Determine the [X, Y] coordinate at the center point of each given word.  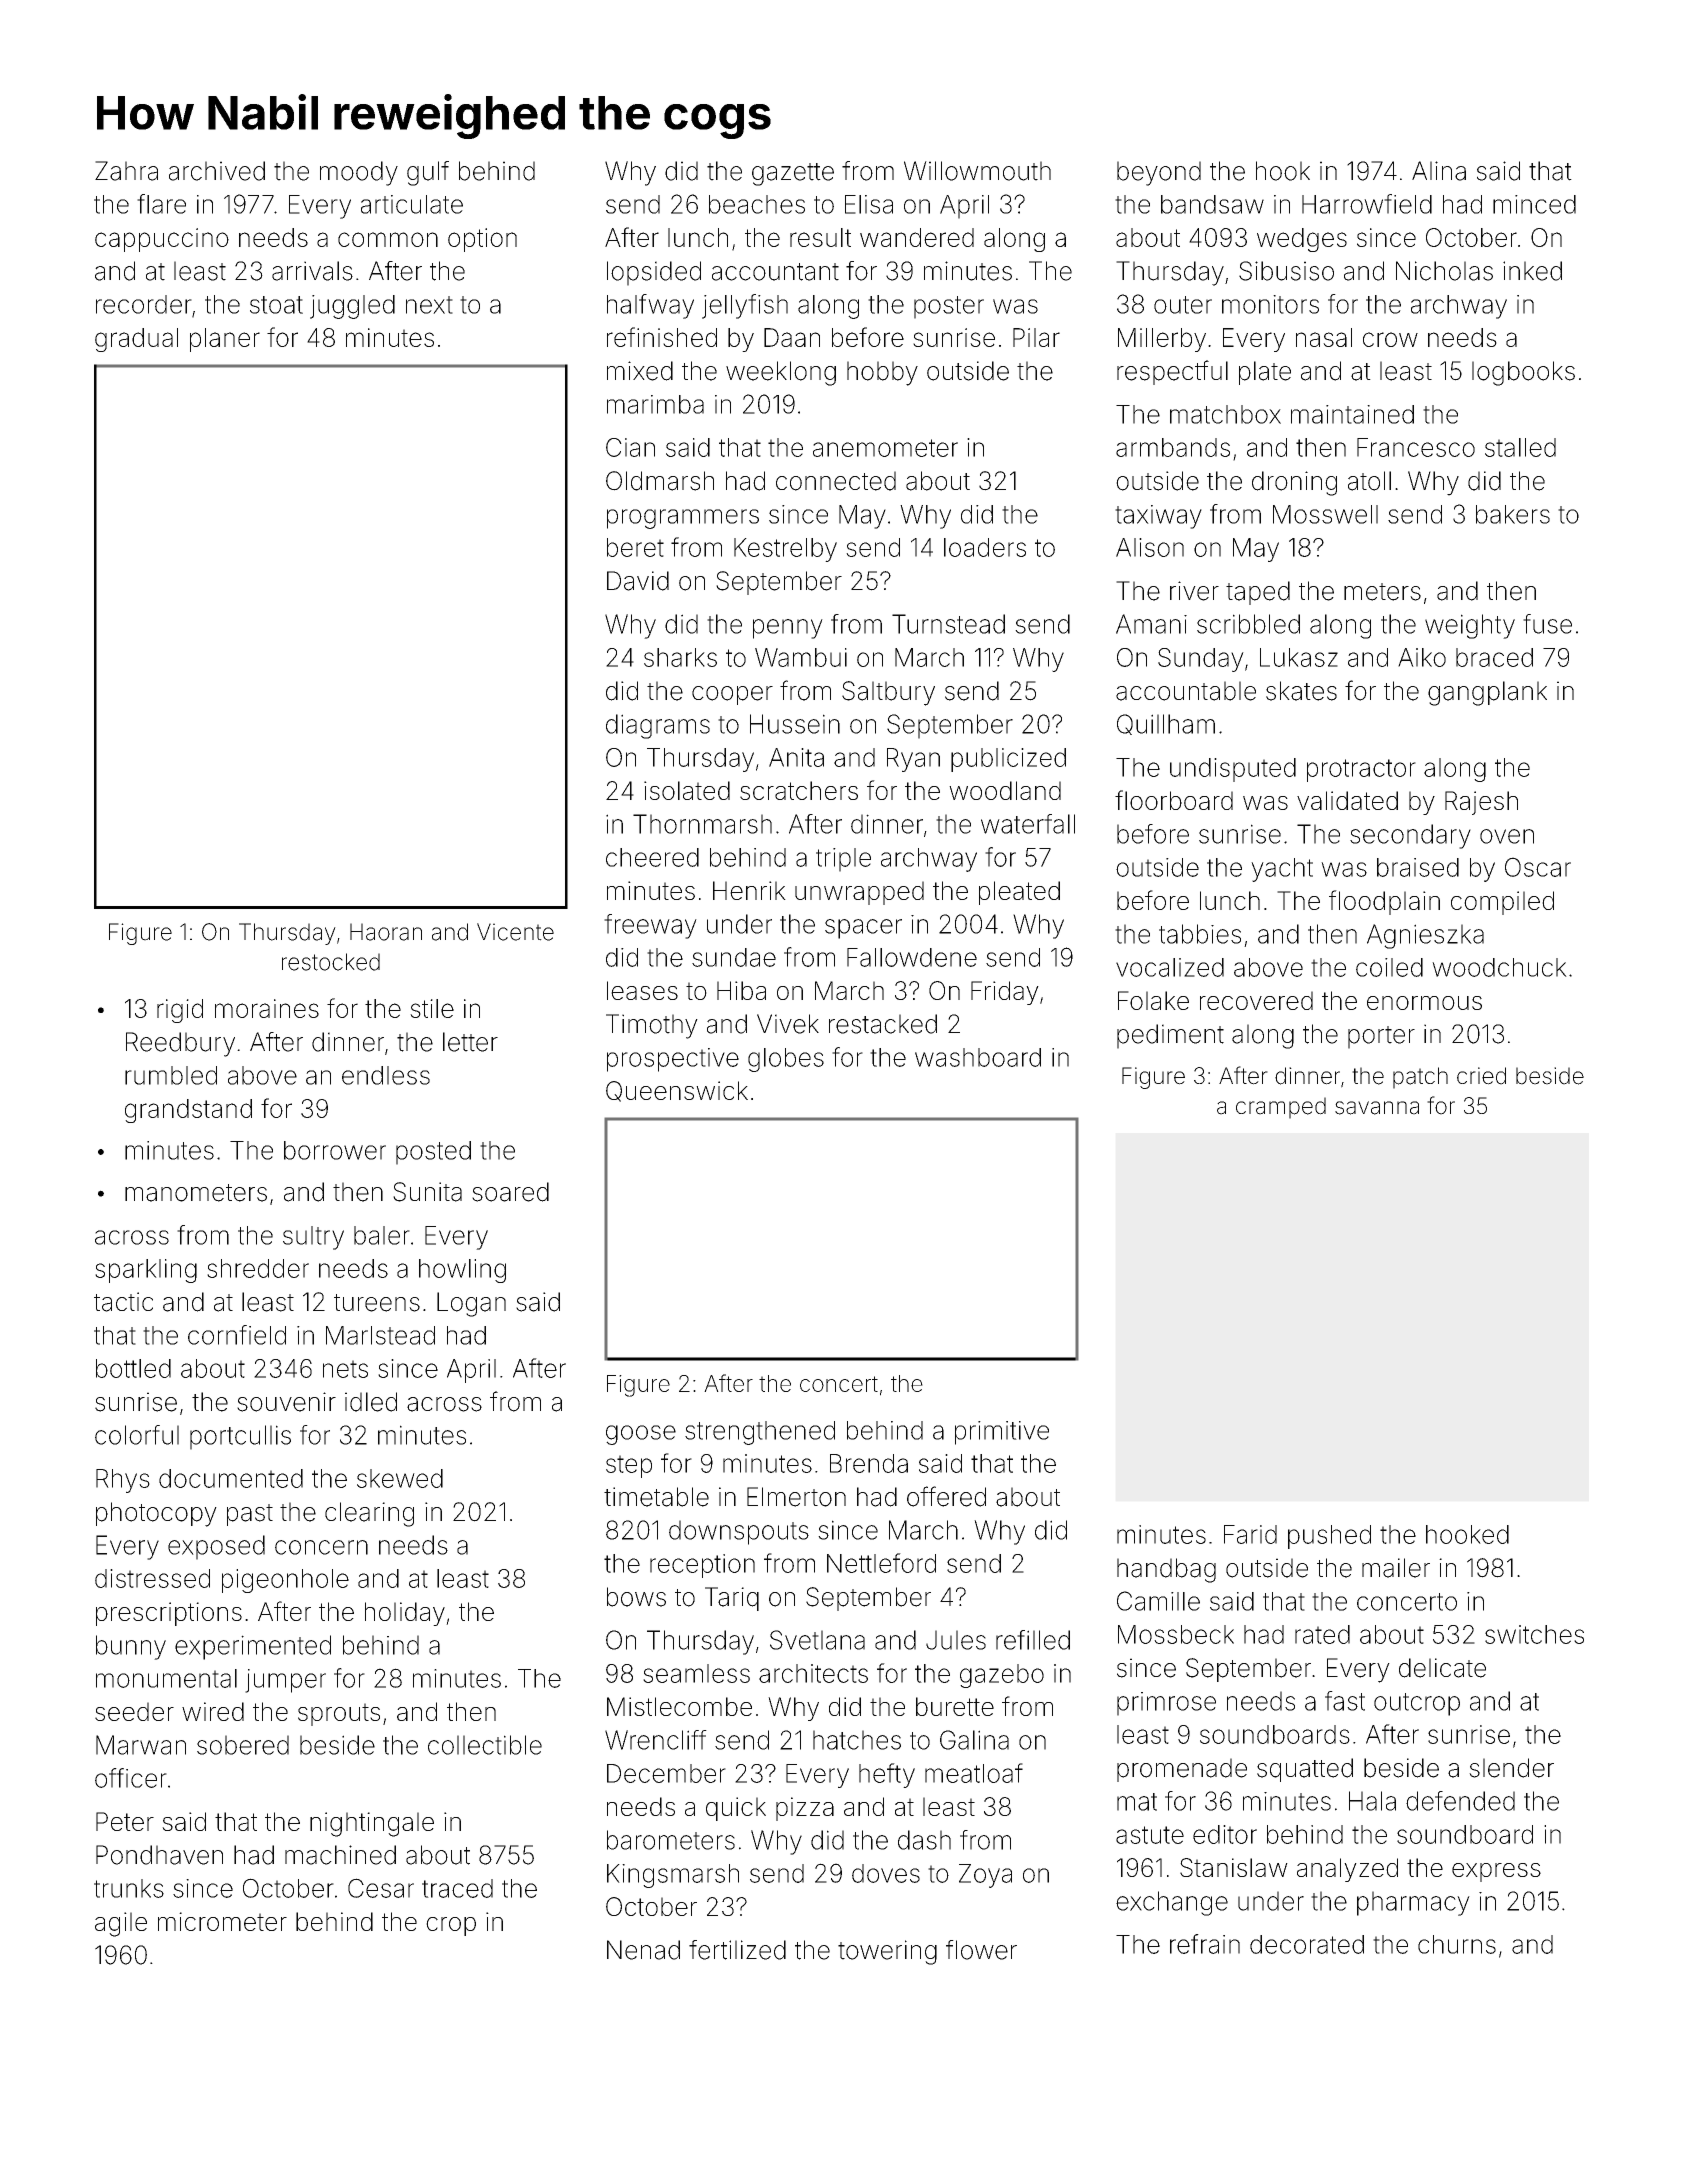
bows [636, 1597]
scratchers [799, 790]
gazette [793, 174]
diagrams [658, 726]
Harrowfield [1367, 204]
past [250, 1515]
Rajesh [1481, 803]
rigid [180, 1011]
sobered [243, 1745]
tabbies [1200, 934]
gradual [136, 340]
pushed [1329, 1537]
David [638, 581]
